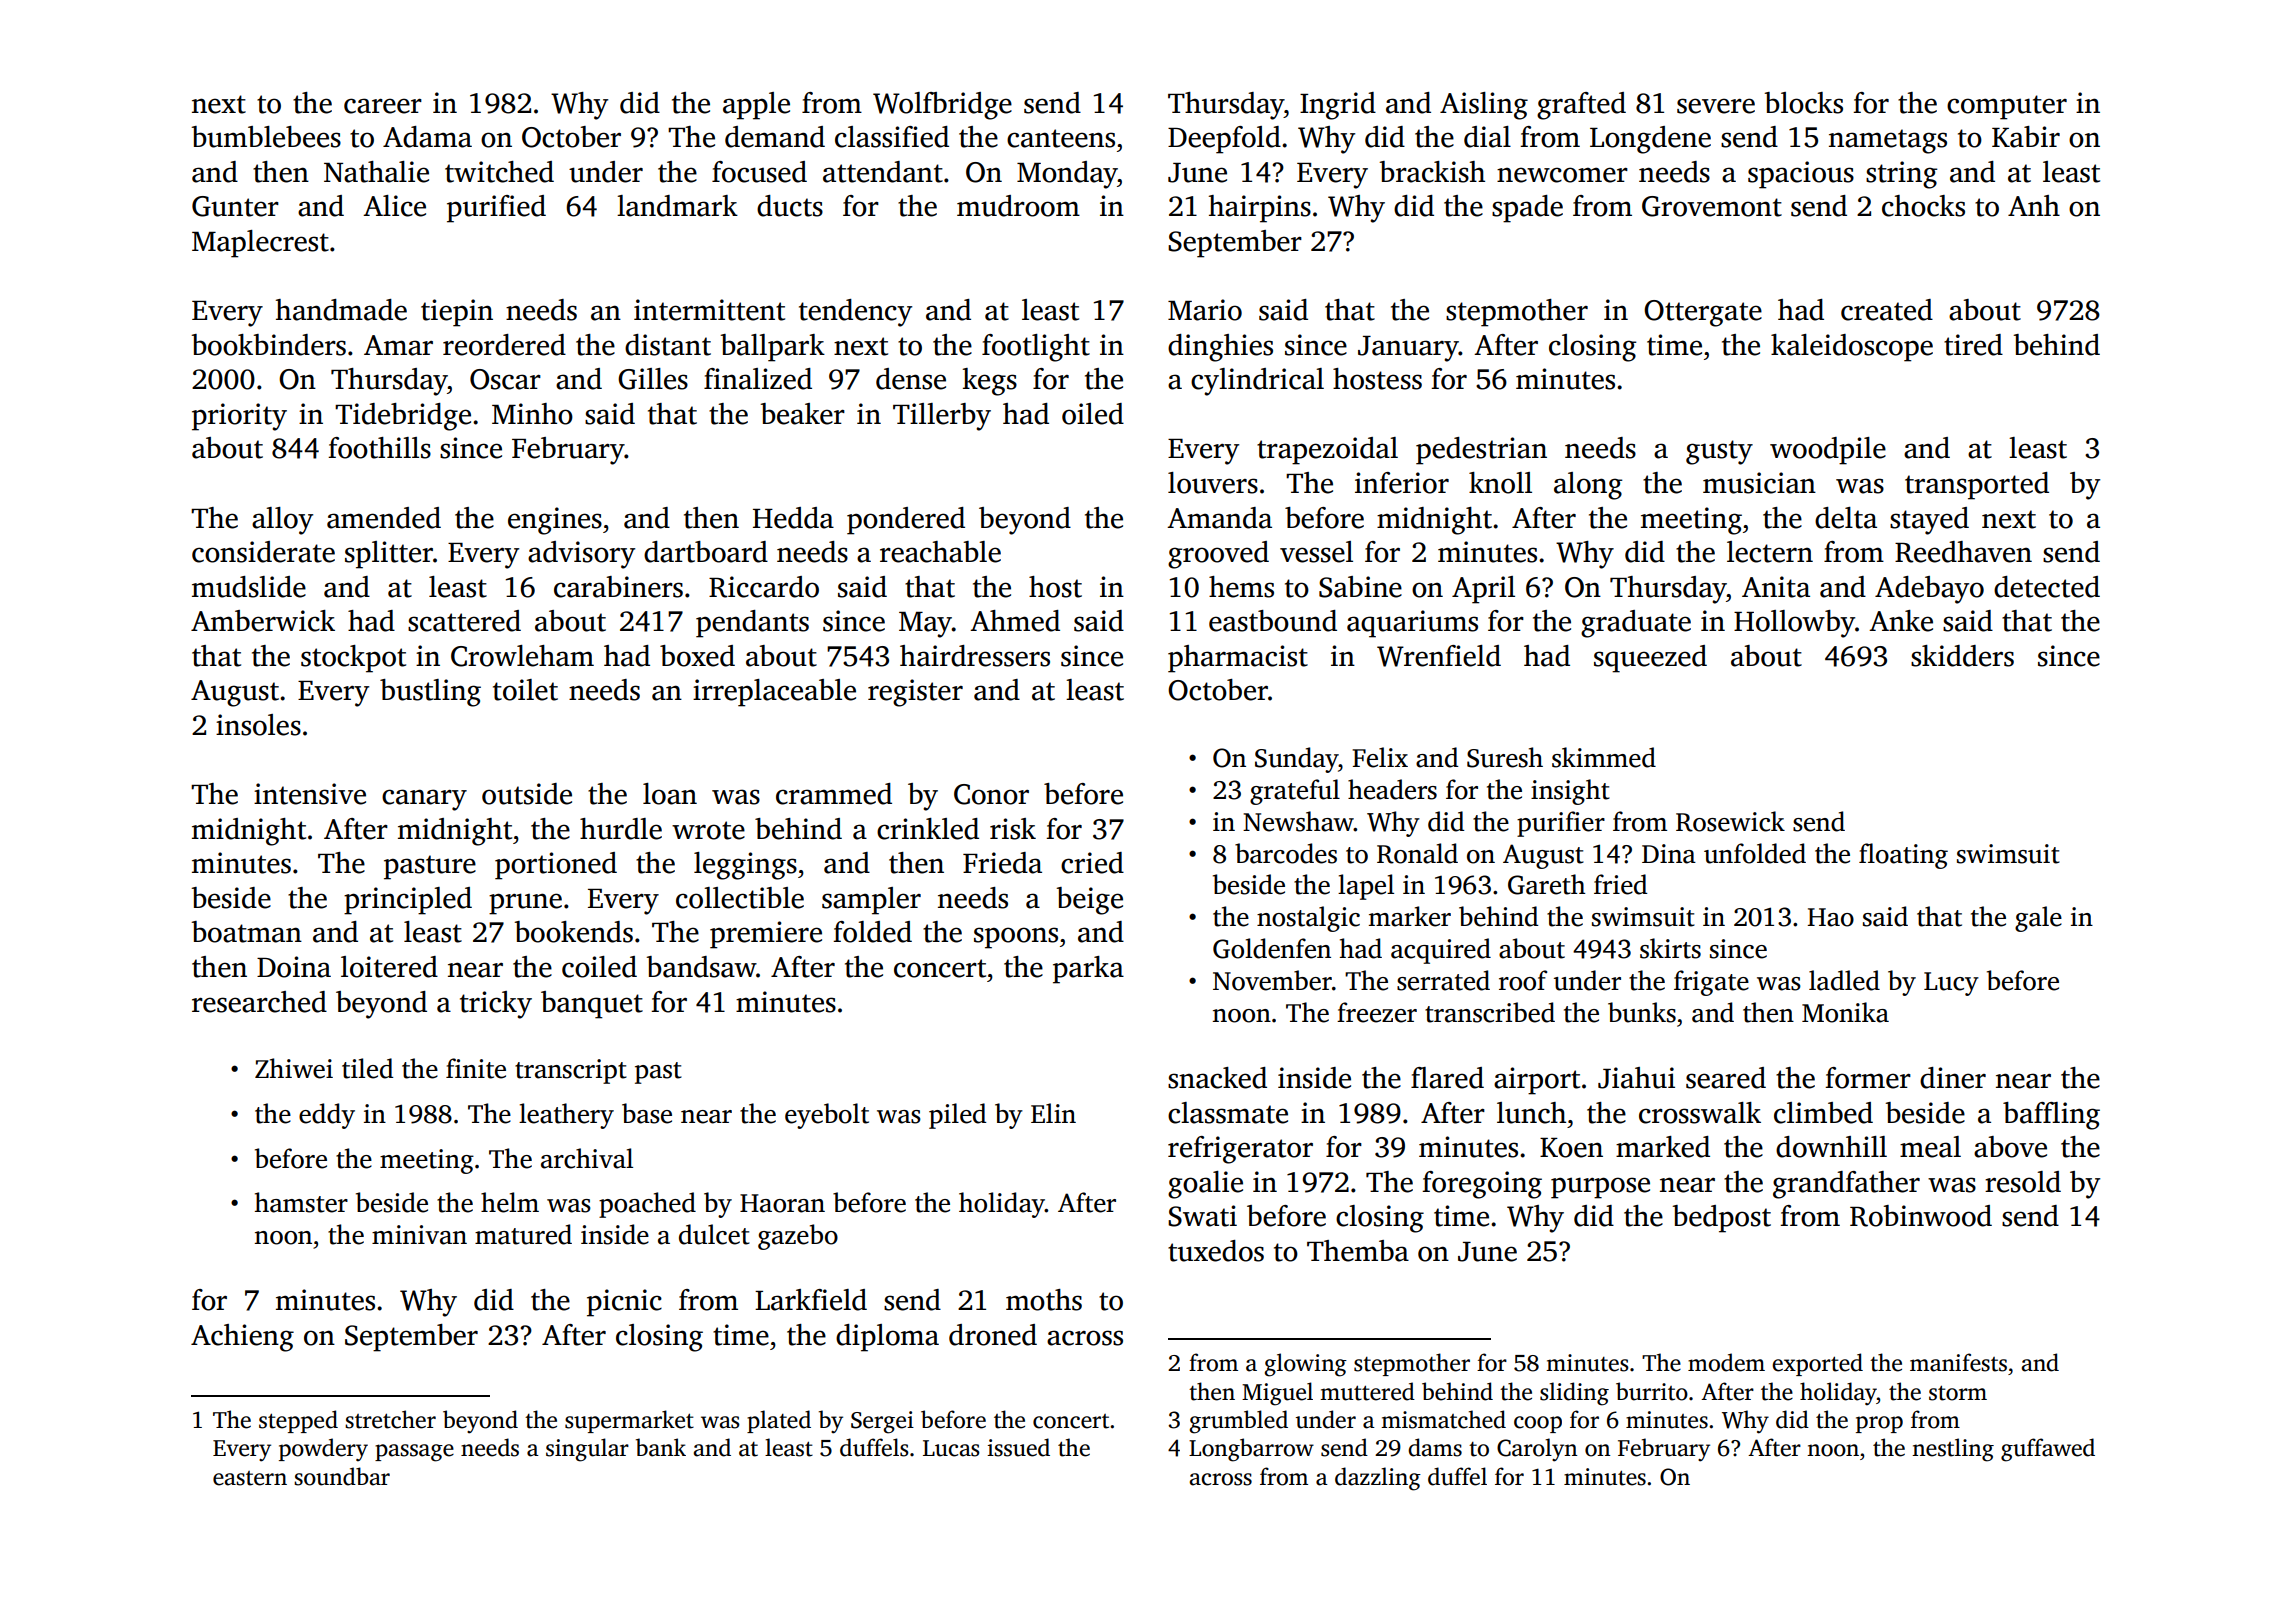 Image resolution: width=2292 pixels, height=1620 pixels. Describe the element at coordinates (258, 725) in the screenshot. I see `insoles` at that location.
